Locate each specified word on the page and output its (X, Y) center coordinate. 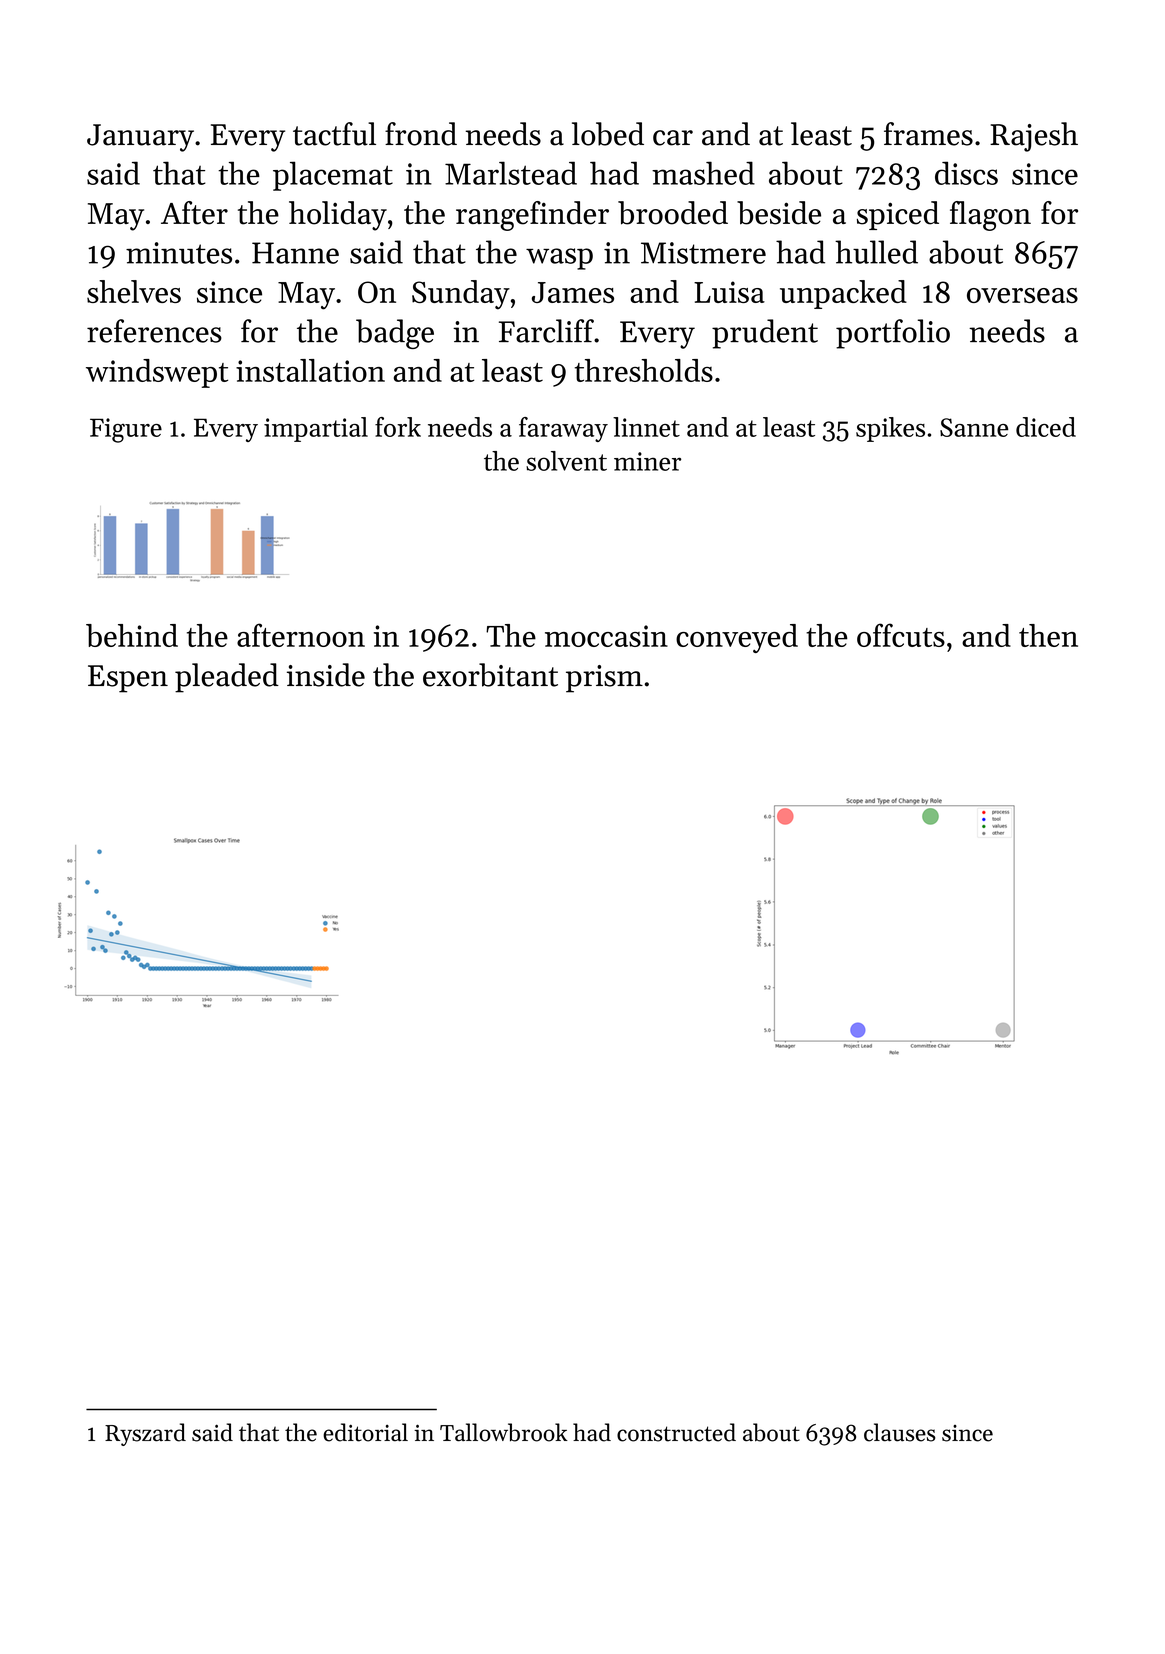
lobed (608, 134)
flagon (990, 216)
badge (395, 334)
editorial (365, 1432)
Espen (128, 679)
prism (604, 679)
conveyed (737, 638)
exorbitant (490, 675)
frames (928, 134)
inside (326, 675)
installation (310, 370)
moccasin (606, 636)
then (1048, 635)
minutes (179, 253)
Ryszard (145, 1434)
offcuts (901, 635)
